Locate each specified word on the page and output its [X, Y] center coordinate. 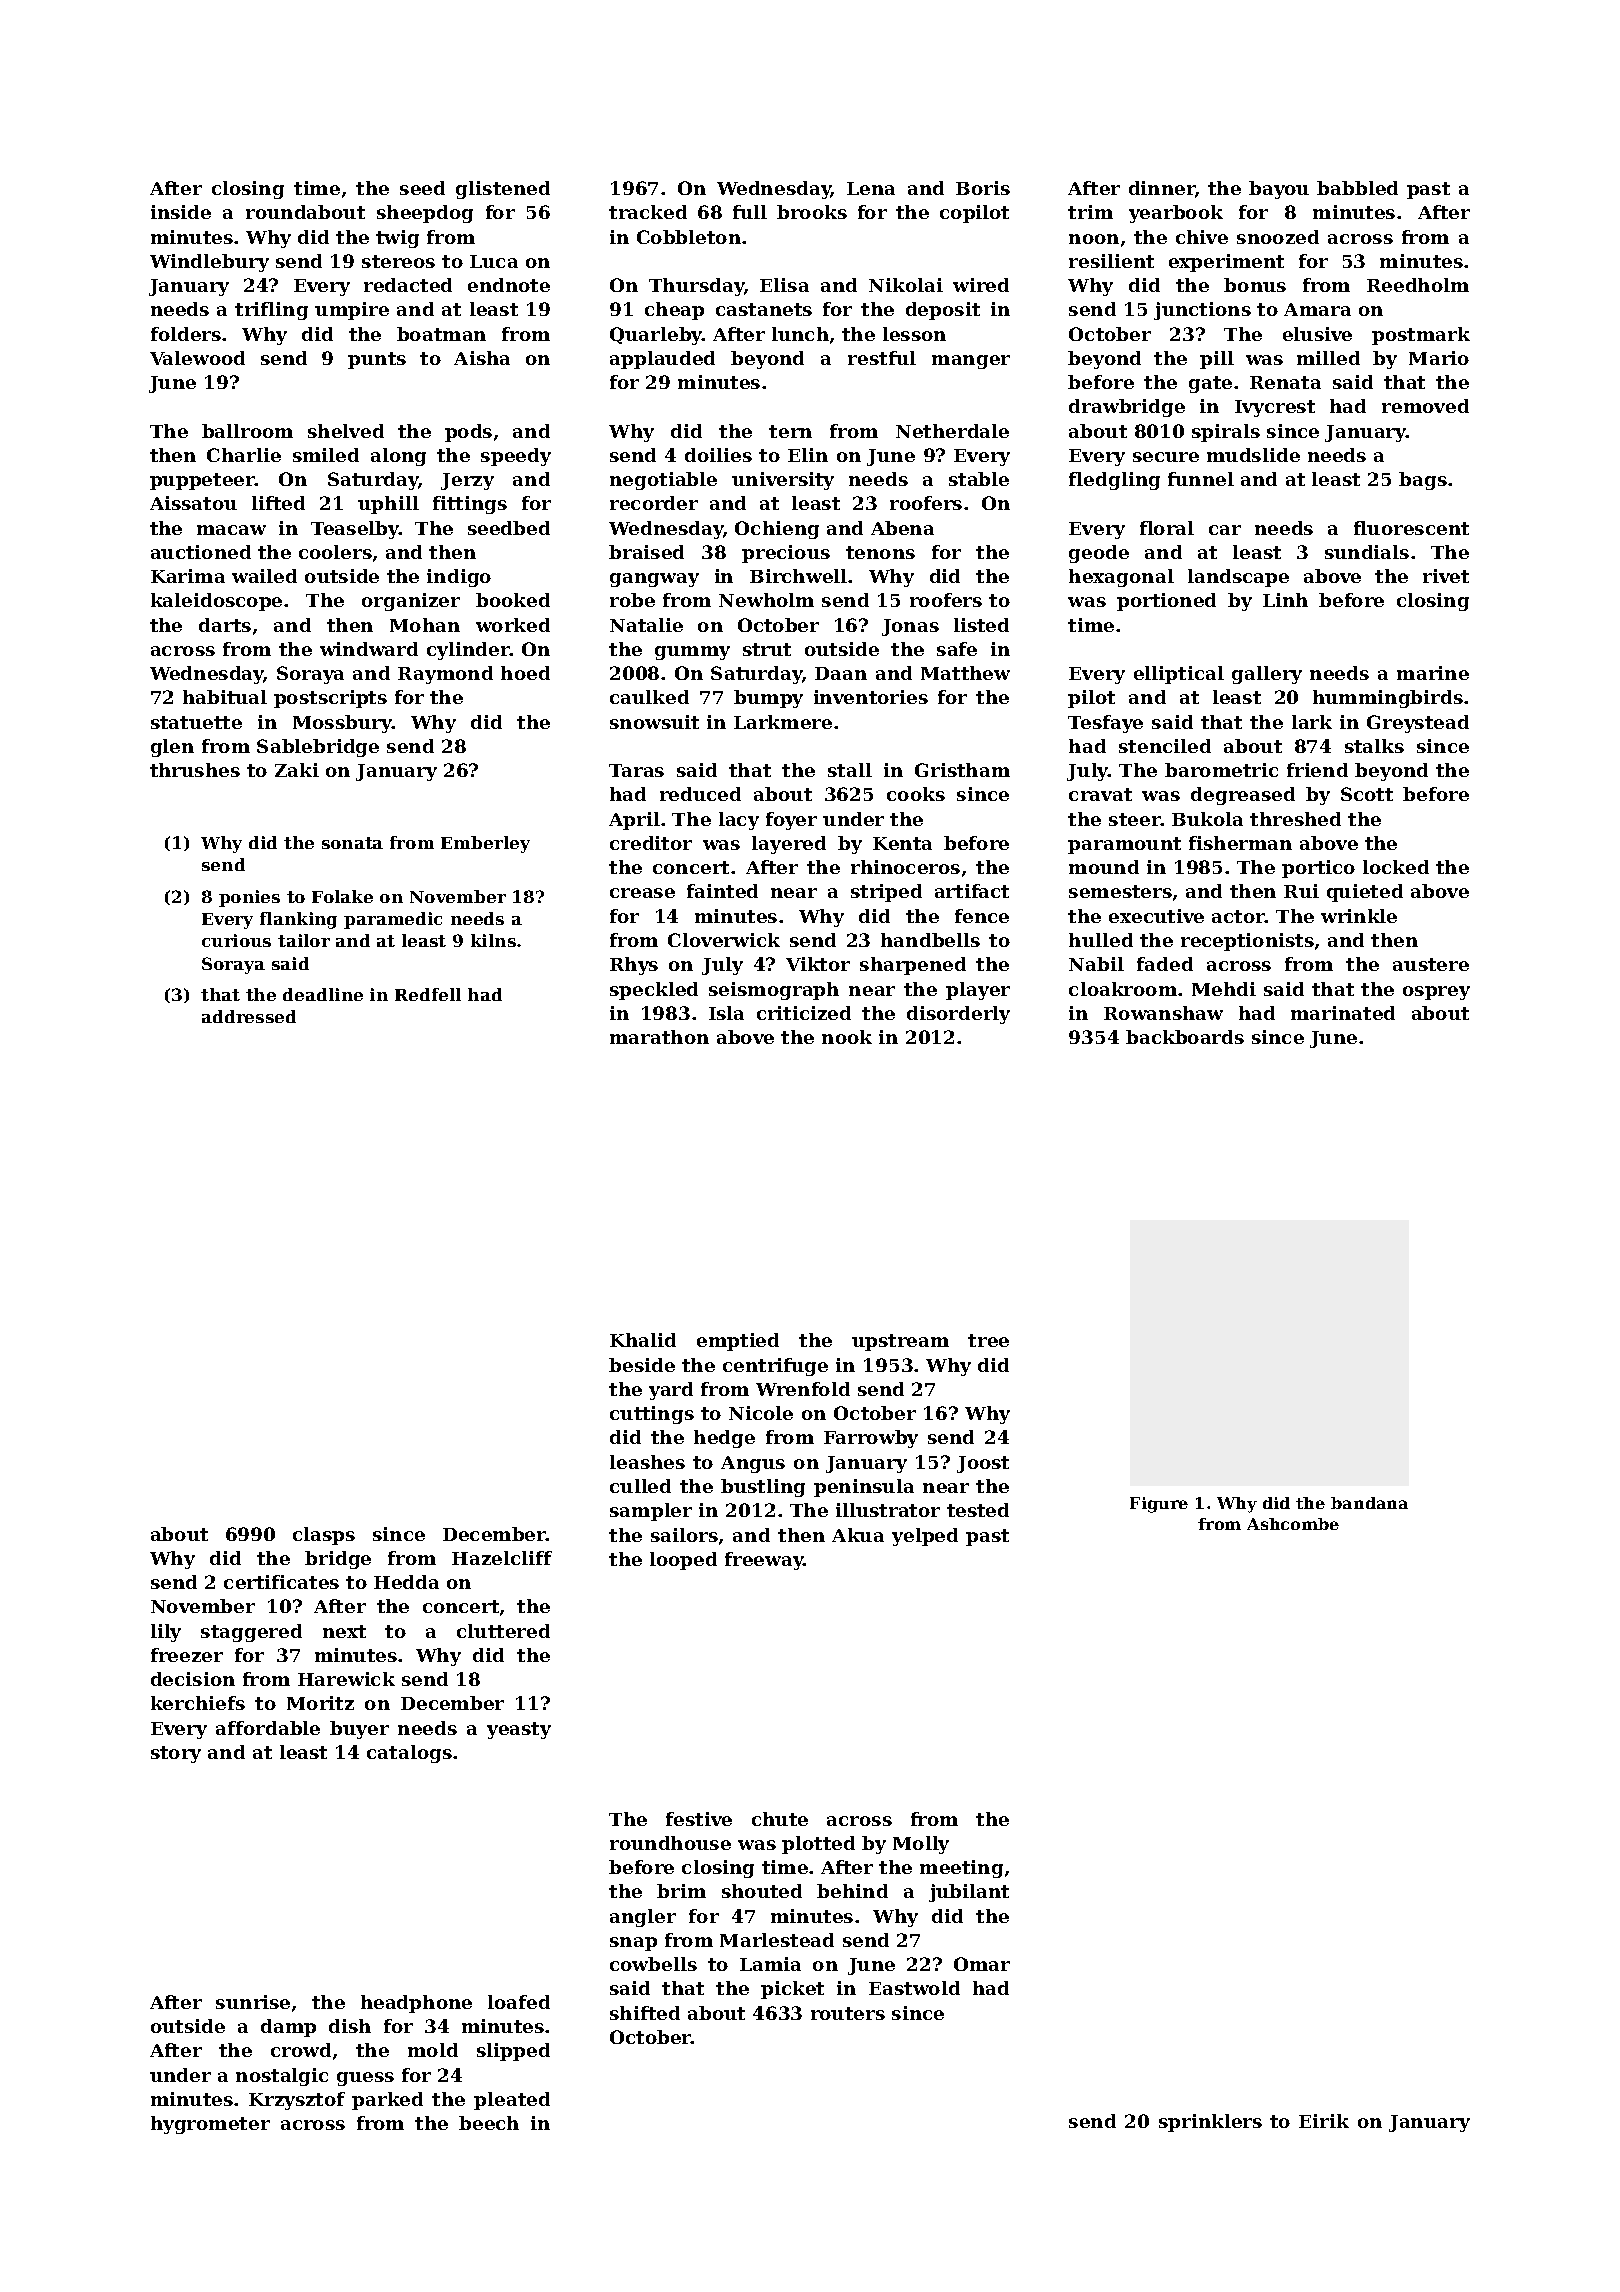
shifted [645, 2013]
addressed [249, 1016]
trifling [271, 311]
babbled [1357, 188]
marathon [659, 1037]
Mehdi [1224, 989]
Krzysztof [297, 2101]
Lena [871, 188]
